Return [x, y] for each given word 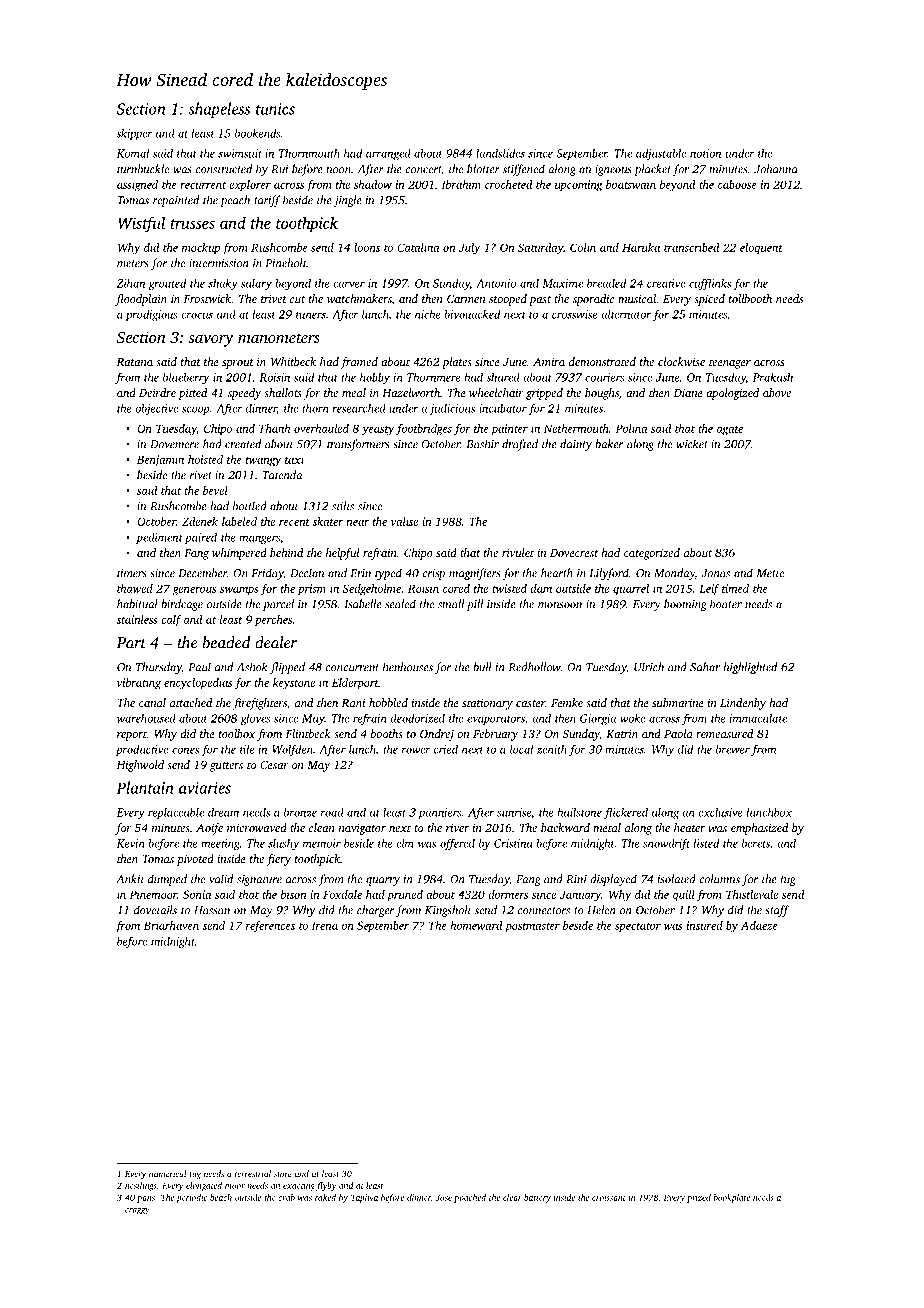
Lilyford [609, 574]
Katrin [622, 734]
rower [416, 750]
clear [512, 1197]
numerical [167, 1173]
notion [705, 153]
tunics [275, 109]
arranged [388, 154]
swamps [239, 591]
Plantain [145, 787]
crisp [433, 574]
